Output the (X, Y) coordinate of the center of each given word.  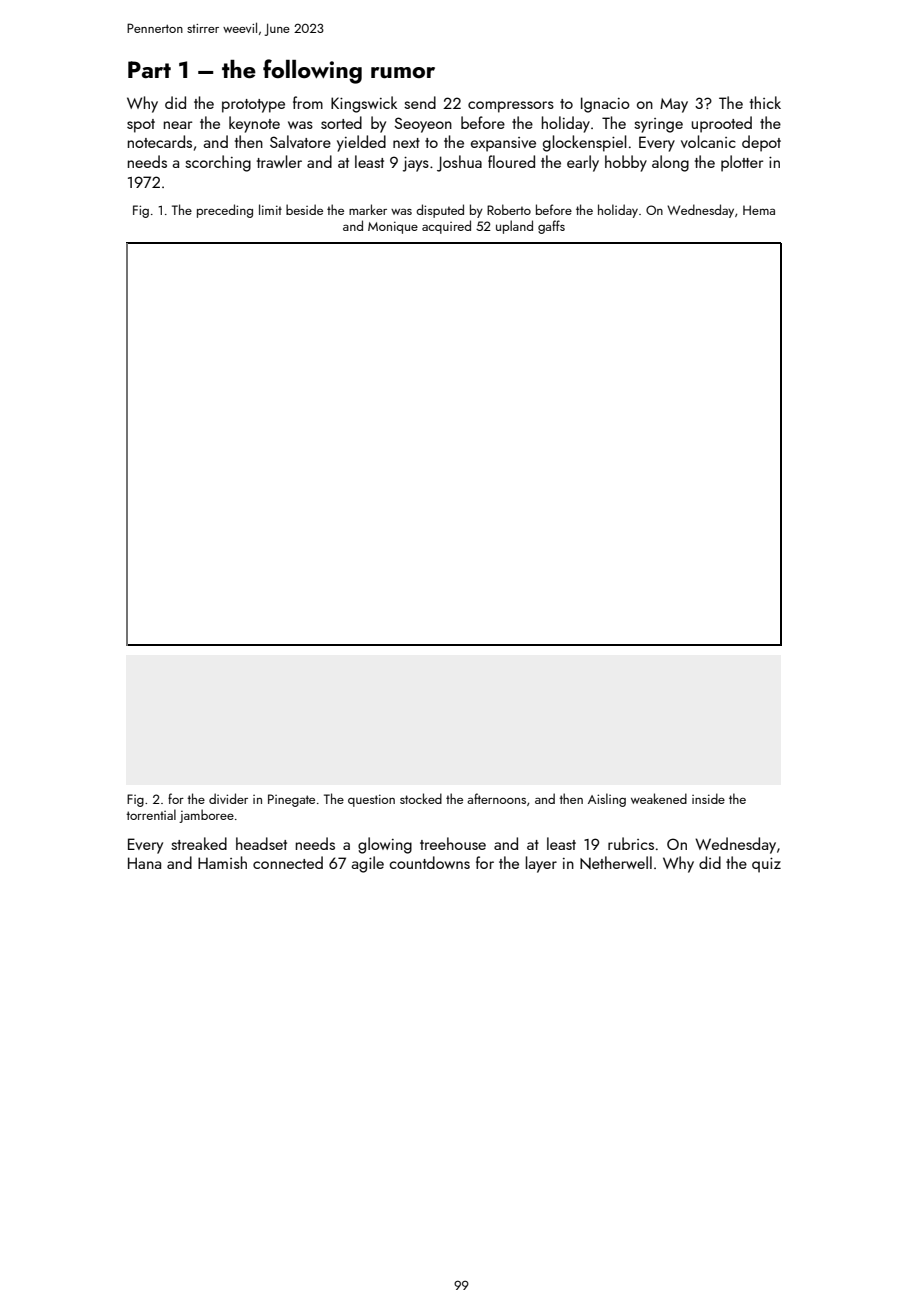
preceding (225, 211)
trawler (279, 161)
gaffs (551, 227)
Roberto (509, 209)
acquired (446, 227)
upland (514, 227)
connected (288, 862)
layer (541, 864)
